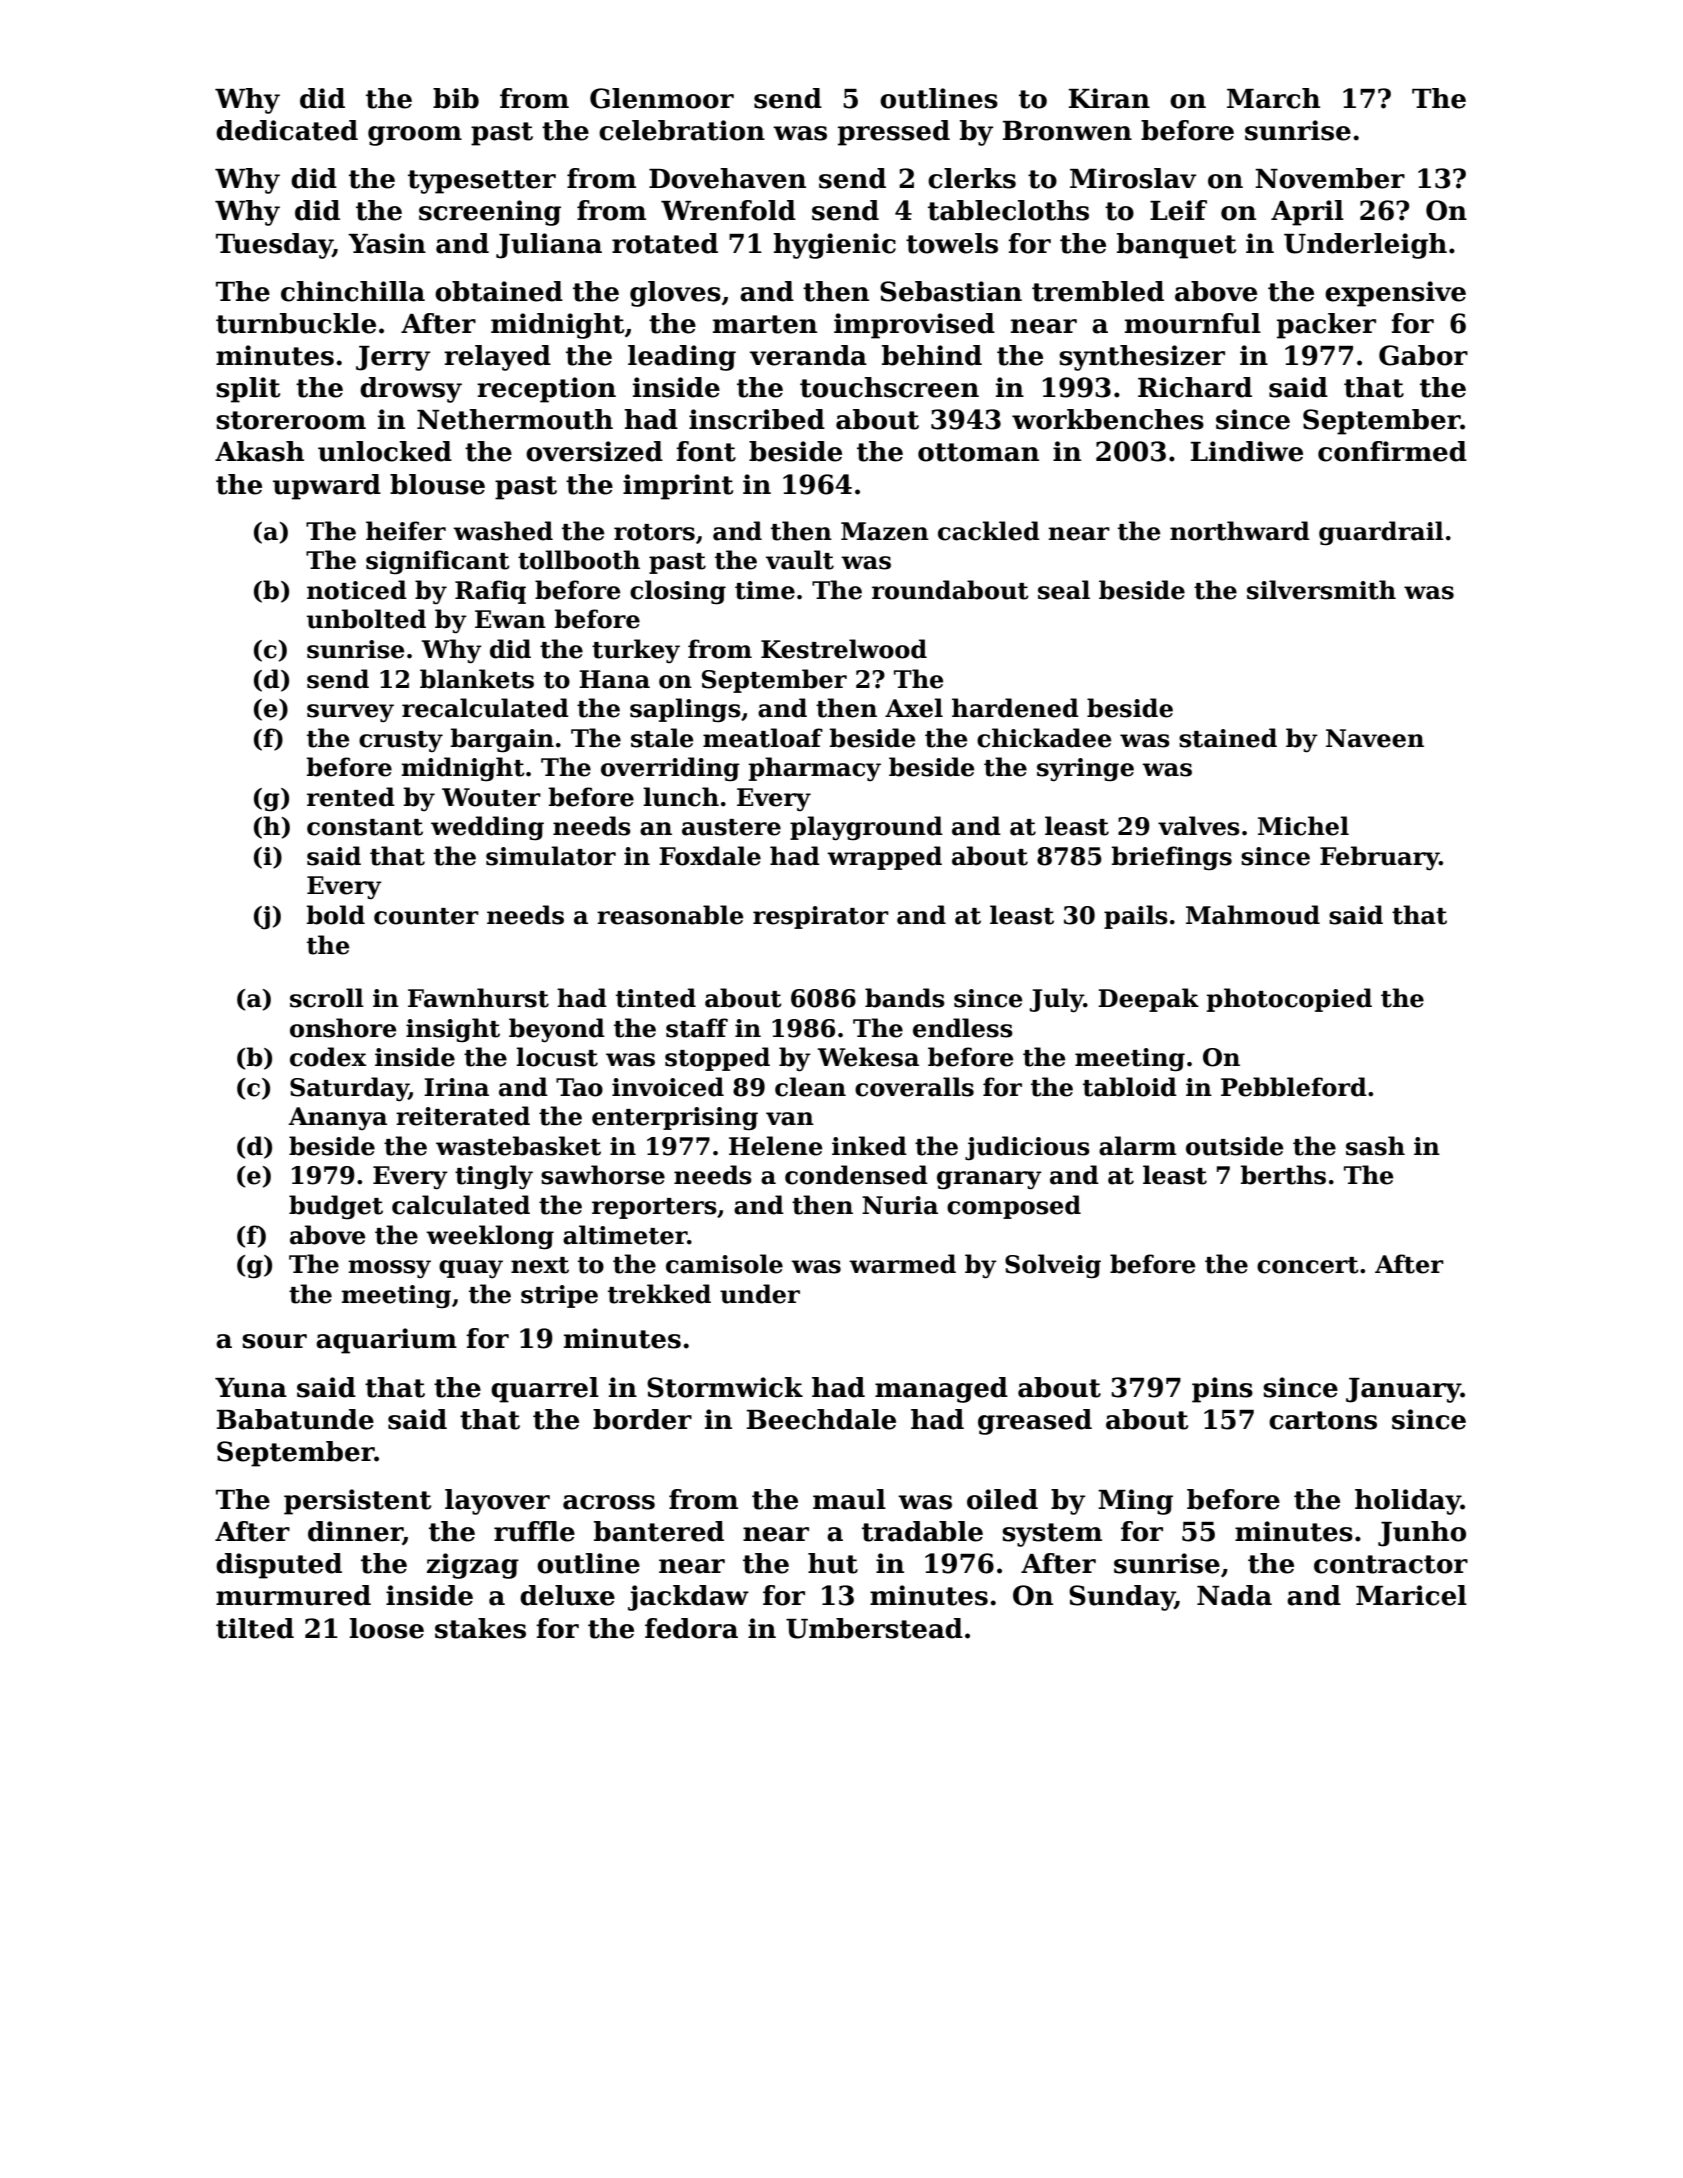 The image size is (1683, 2178). Describe the element at coordinates (1321, 590) in the image. I see `silversmith` at that location.
